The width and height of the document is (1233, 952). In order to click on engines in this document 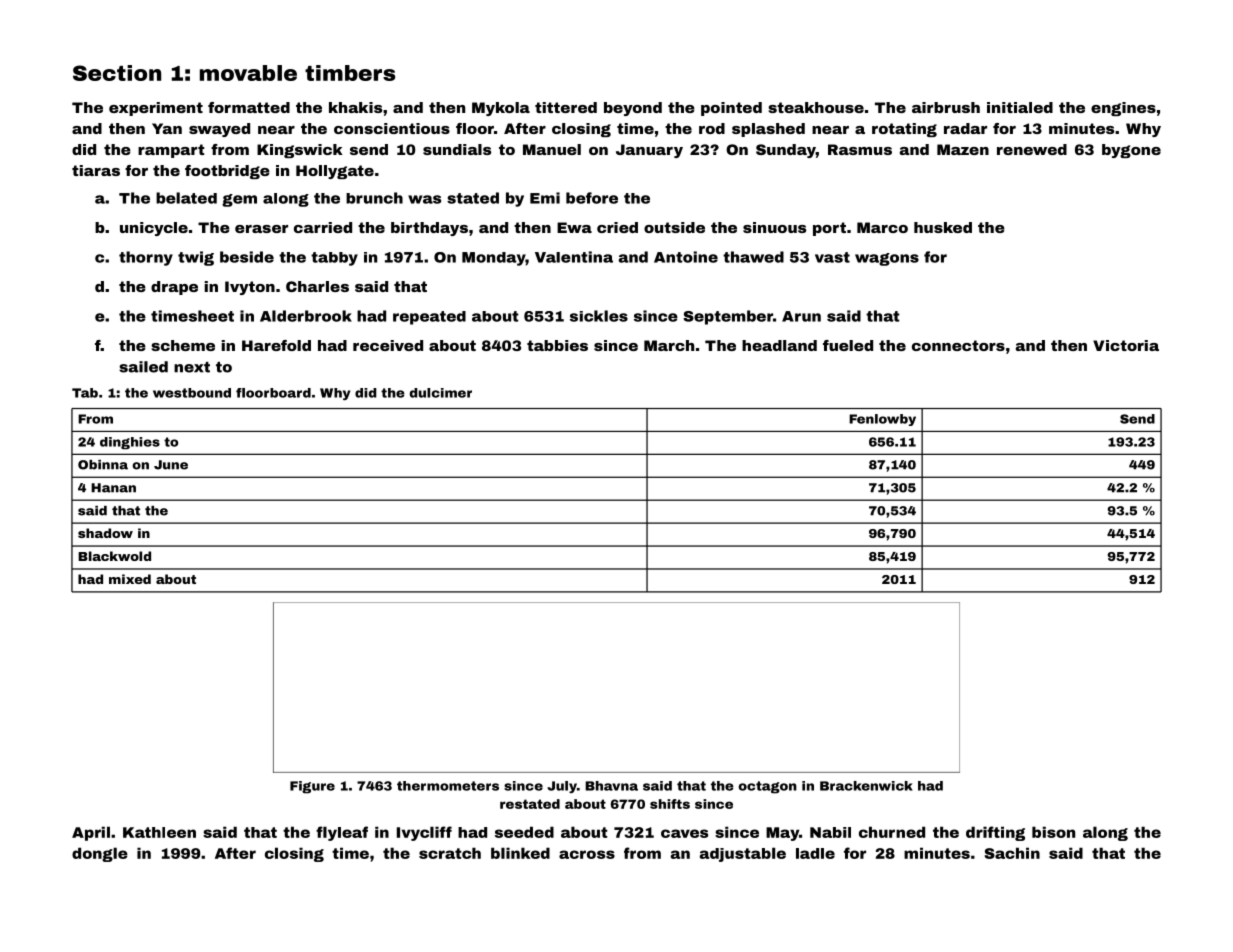, I will do `click(1123, 109)`.
